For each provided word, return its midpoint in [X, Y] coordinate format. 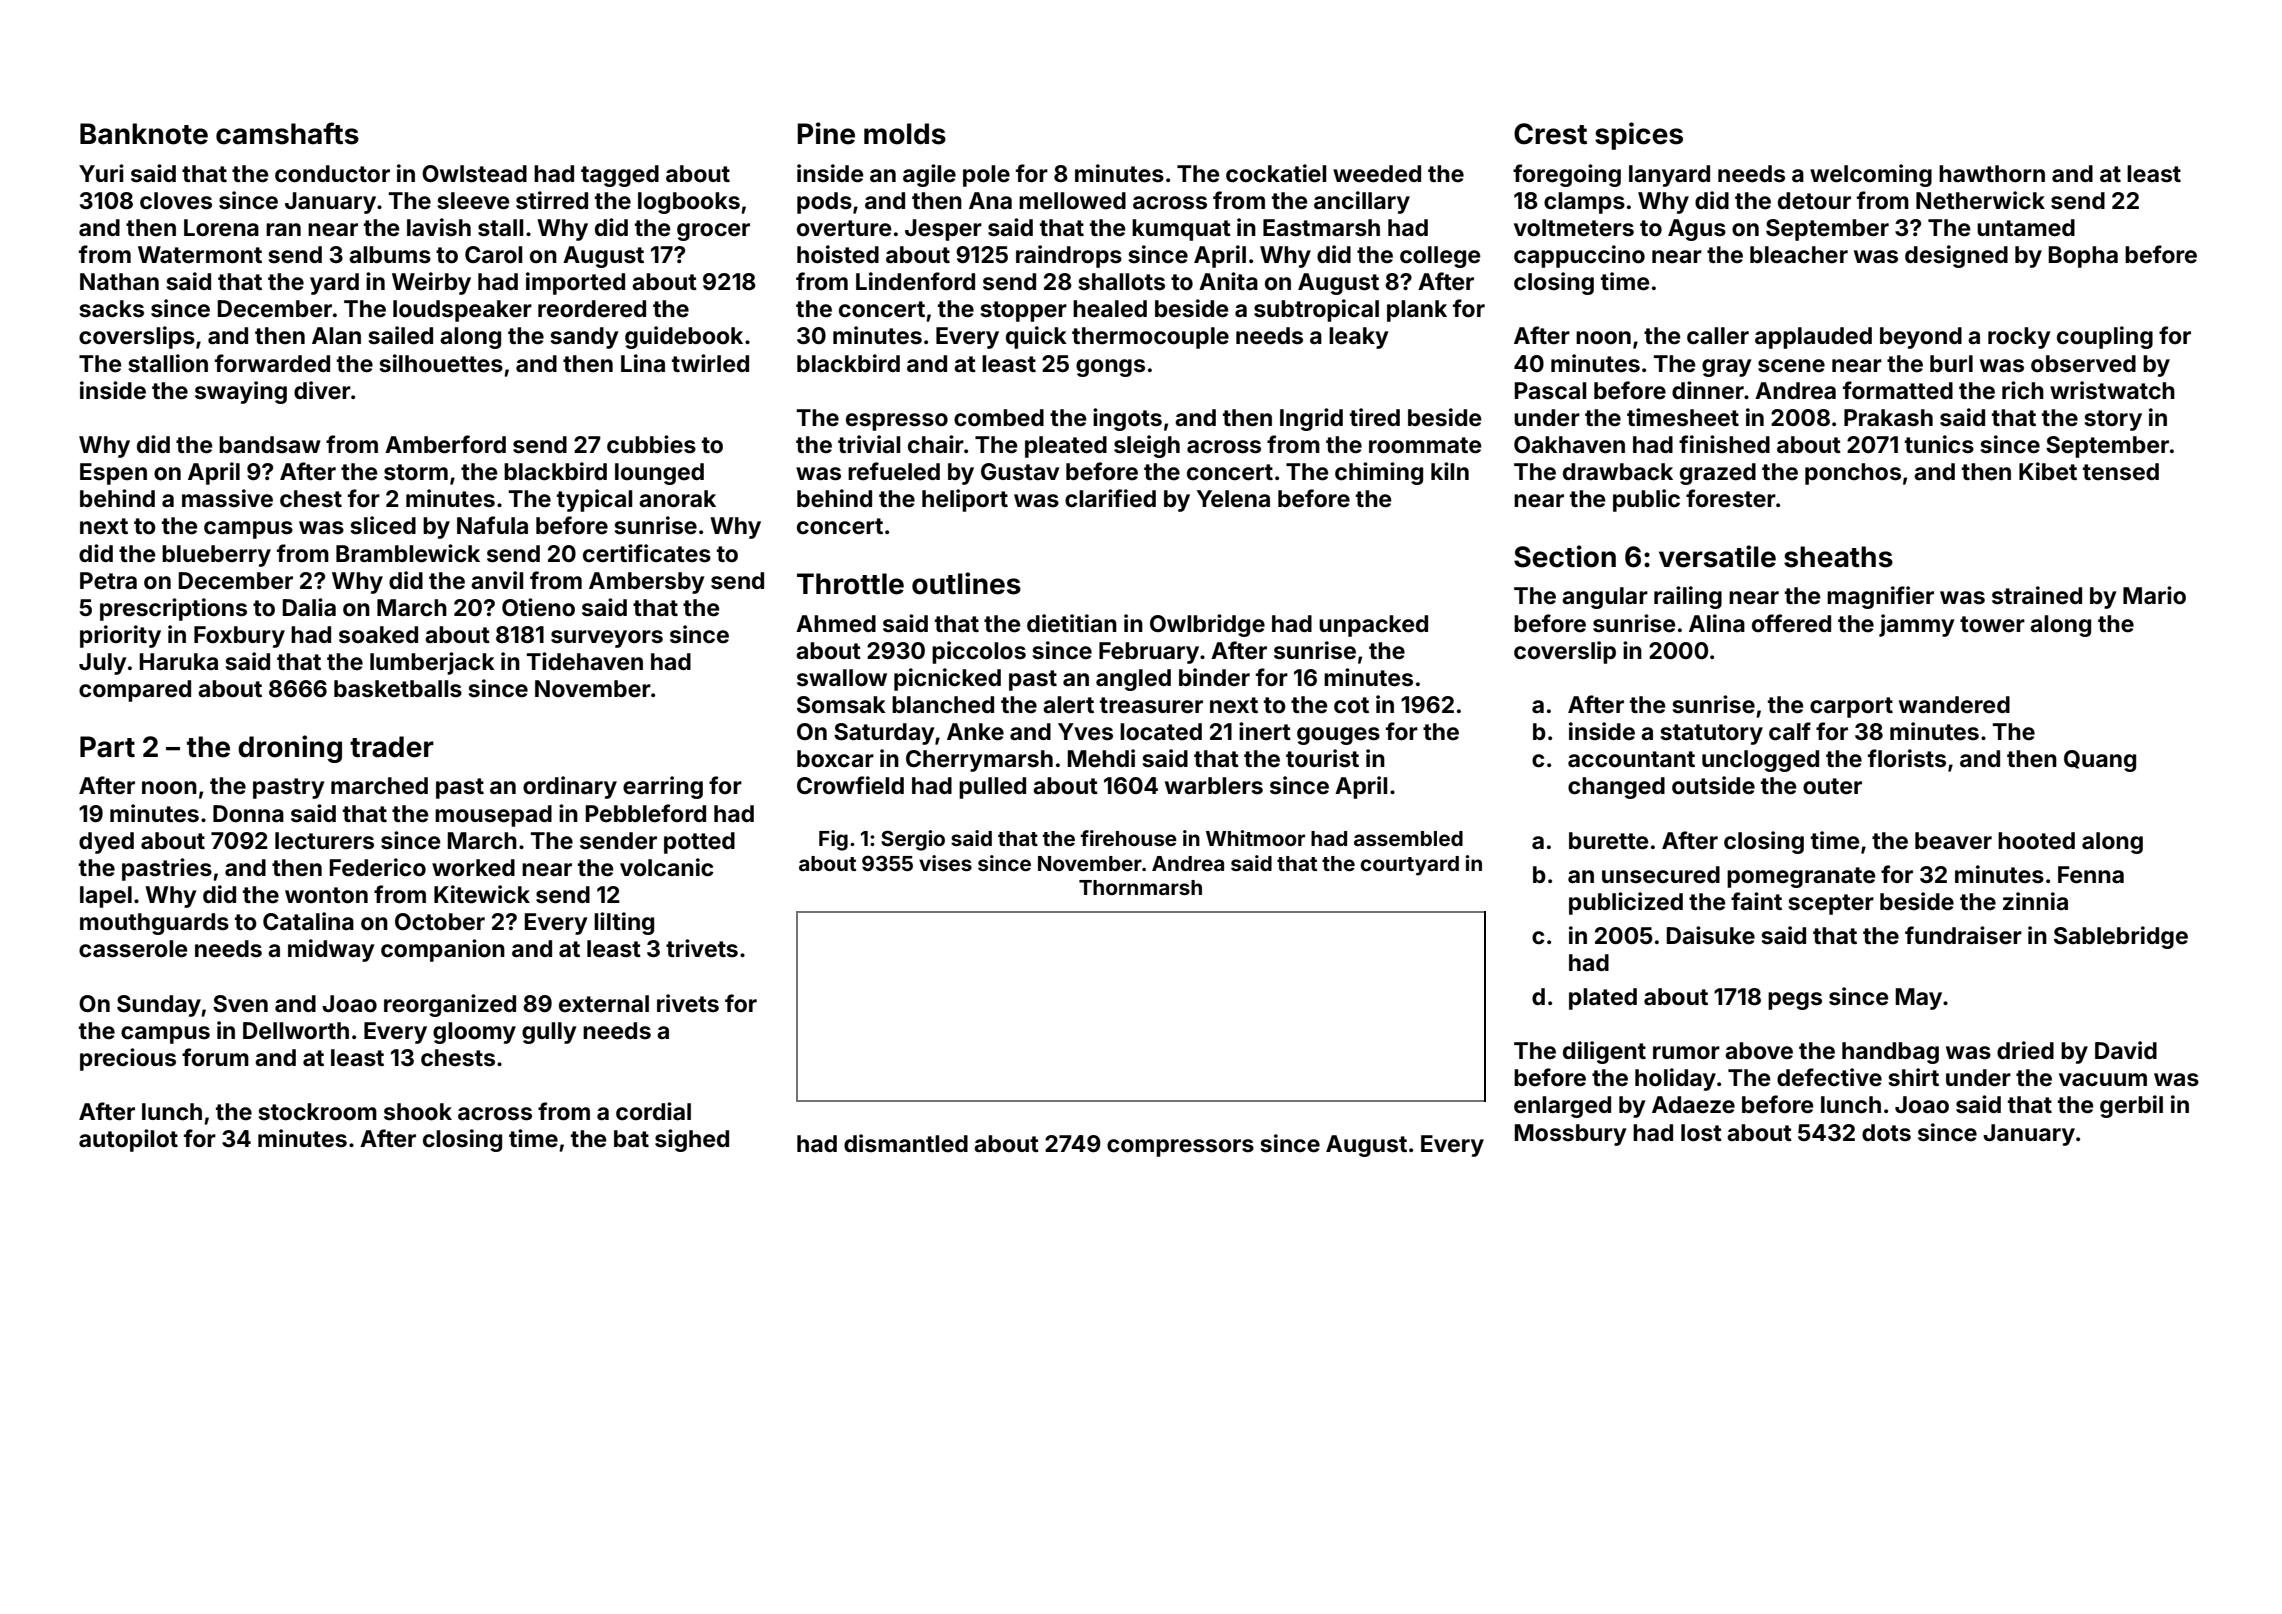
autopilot [128, 1140]
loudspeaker [462, 311]
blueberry [216, 556]
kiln [1450, 471]
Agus [1697, 230]
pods [824, 203]
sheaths [1838, 557]
